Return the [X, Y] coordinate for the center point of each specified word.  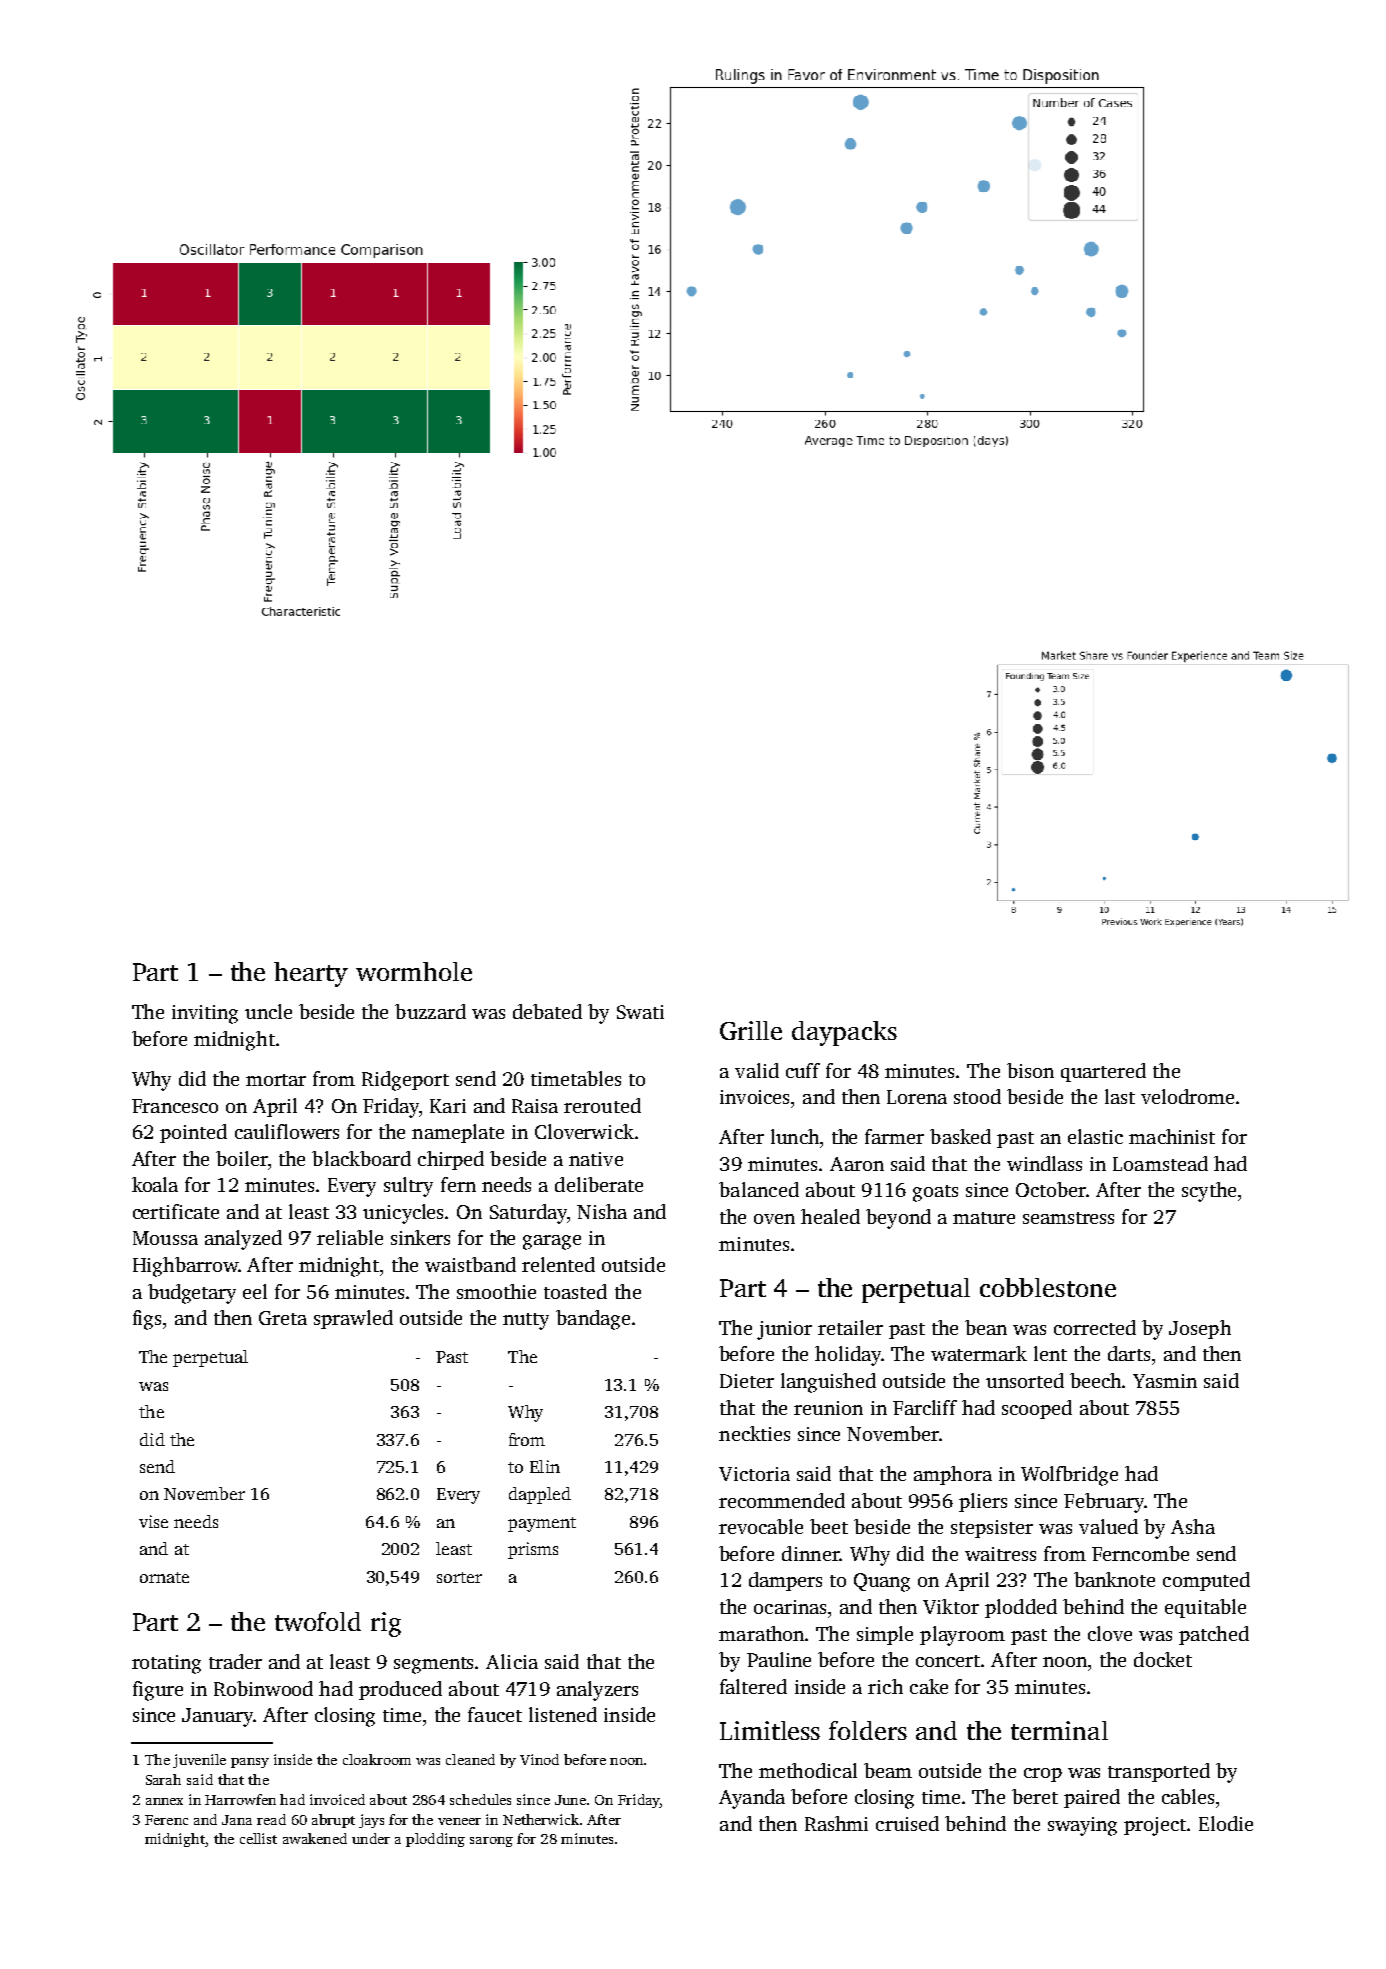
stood [977, 1096]
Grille [751, 1030]
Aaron [857, 1164]
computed [1206, 1581]
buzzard [430, 1011]
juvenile [199, 1761]
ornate [164, 1577]
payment [542, 1524]
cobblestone [1048, 1287]
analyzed [243, 1240]
